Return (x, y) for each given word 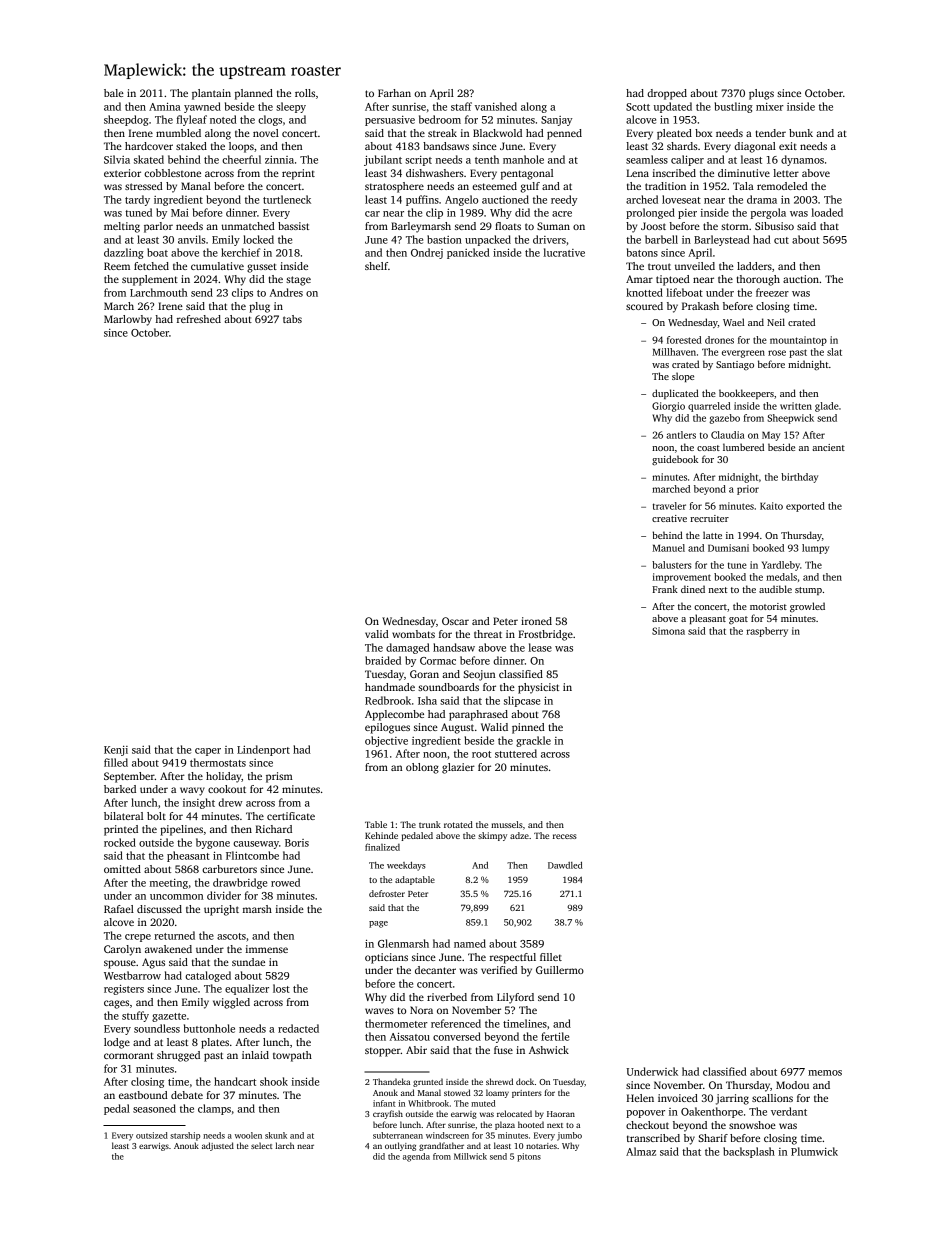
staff (461, 106)
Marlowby (128, 320)
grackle (533, 741)
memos (825, 1073)
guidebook (675, 460)
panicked (468, 253)
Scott (638, 107)
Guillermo (560, 970)
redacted (298, 1028)
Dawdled (565, 865)
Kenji (116, 751)
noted (223, 119)
